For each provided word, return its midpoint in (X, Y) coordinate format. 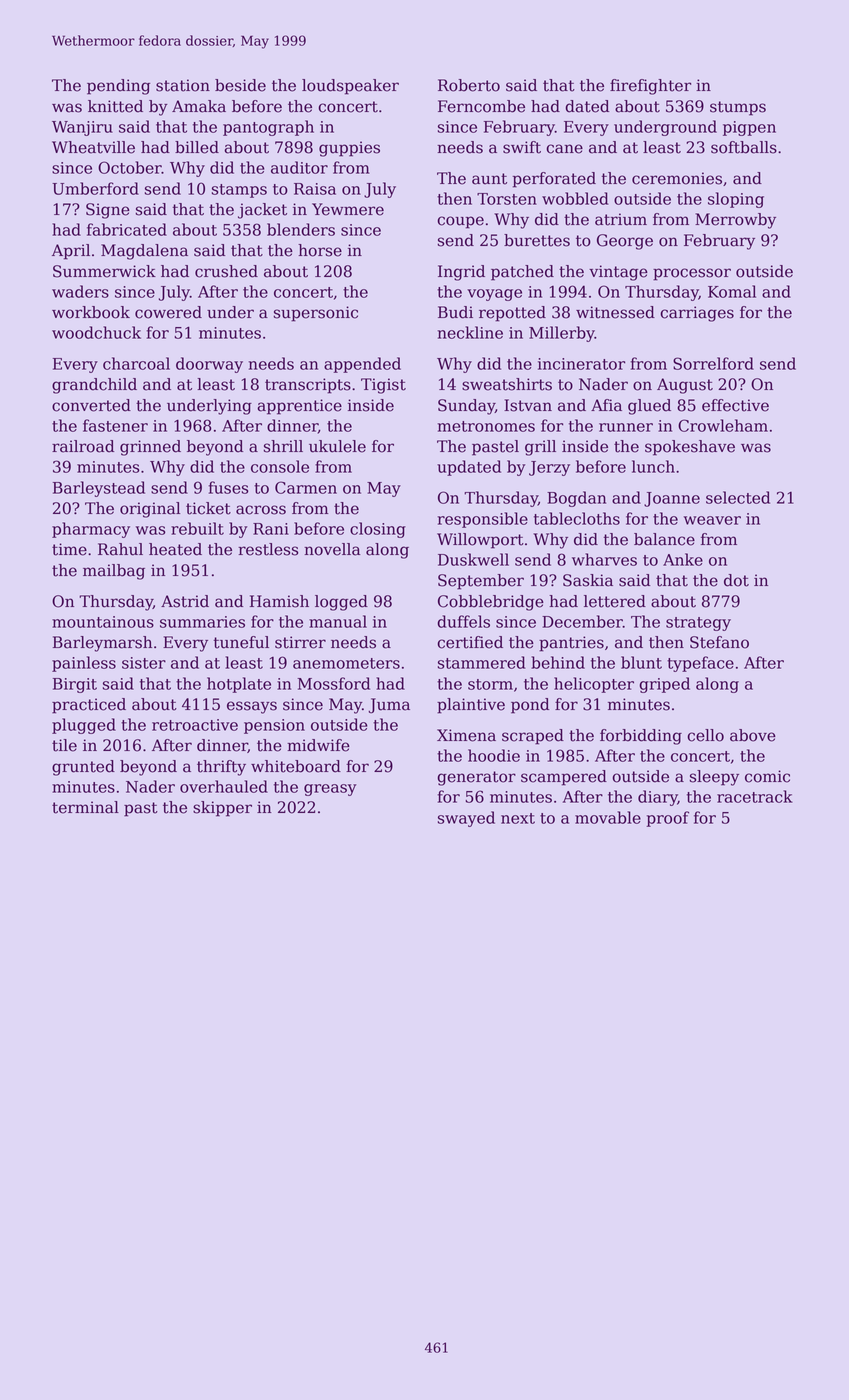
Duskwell (473, 559)
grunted (83, 768)
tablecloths (577, 518)
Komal (732, 291)
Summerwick (104, 271)
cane (565, 149)
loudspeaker (350, 87)
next (518, 818)
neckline (470, 332)
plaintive (471, 706)
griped (664, 685)
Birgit (75, 685)
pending (118, 87)
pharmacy (91, 530)
